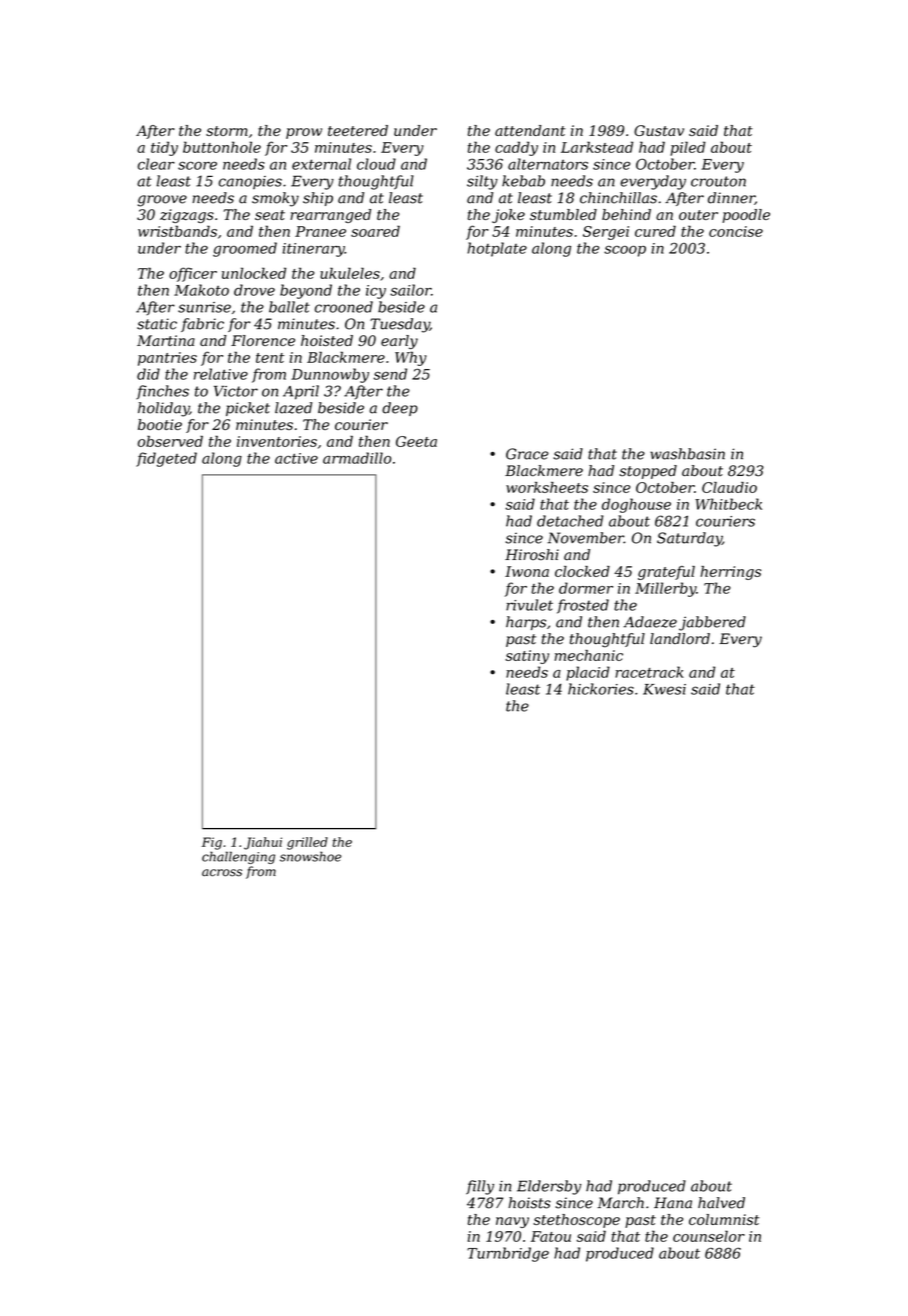 The width and height of the image is (908, 1316). I want to click on across, so click(222, 873).
